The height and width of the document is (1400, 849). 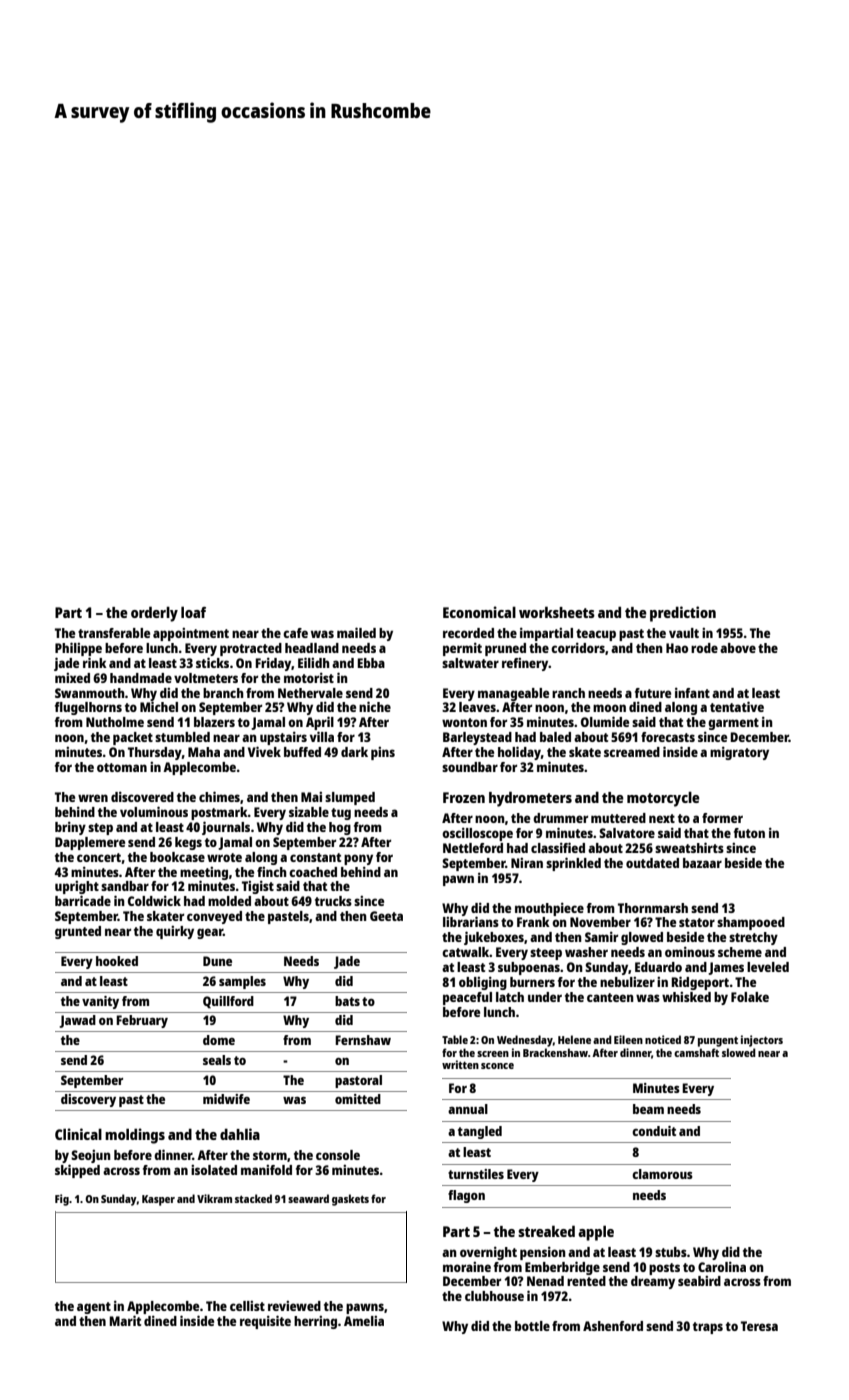 I want to click on Fig, so click(x=62, y=1200).
